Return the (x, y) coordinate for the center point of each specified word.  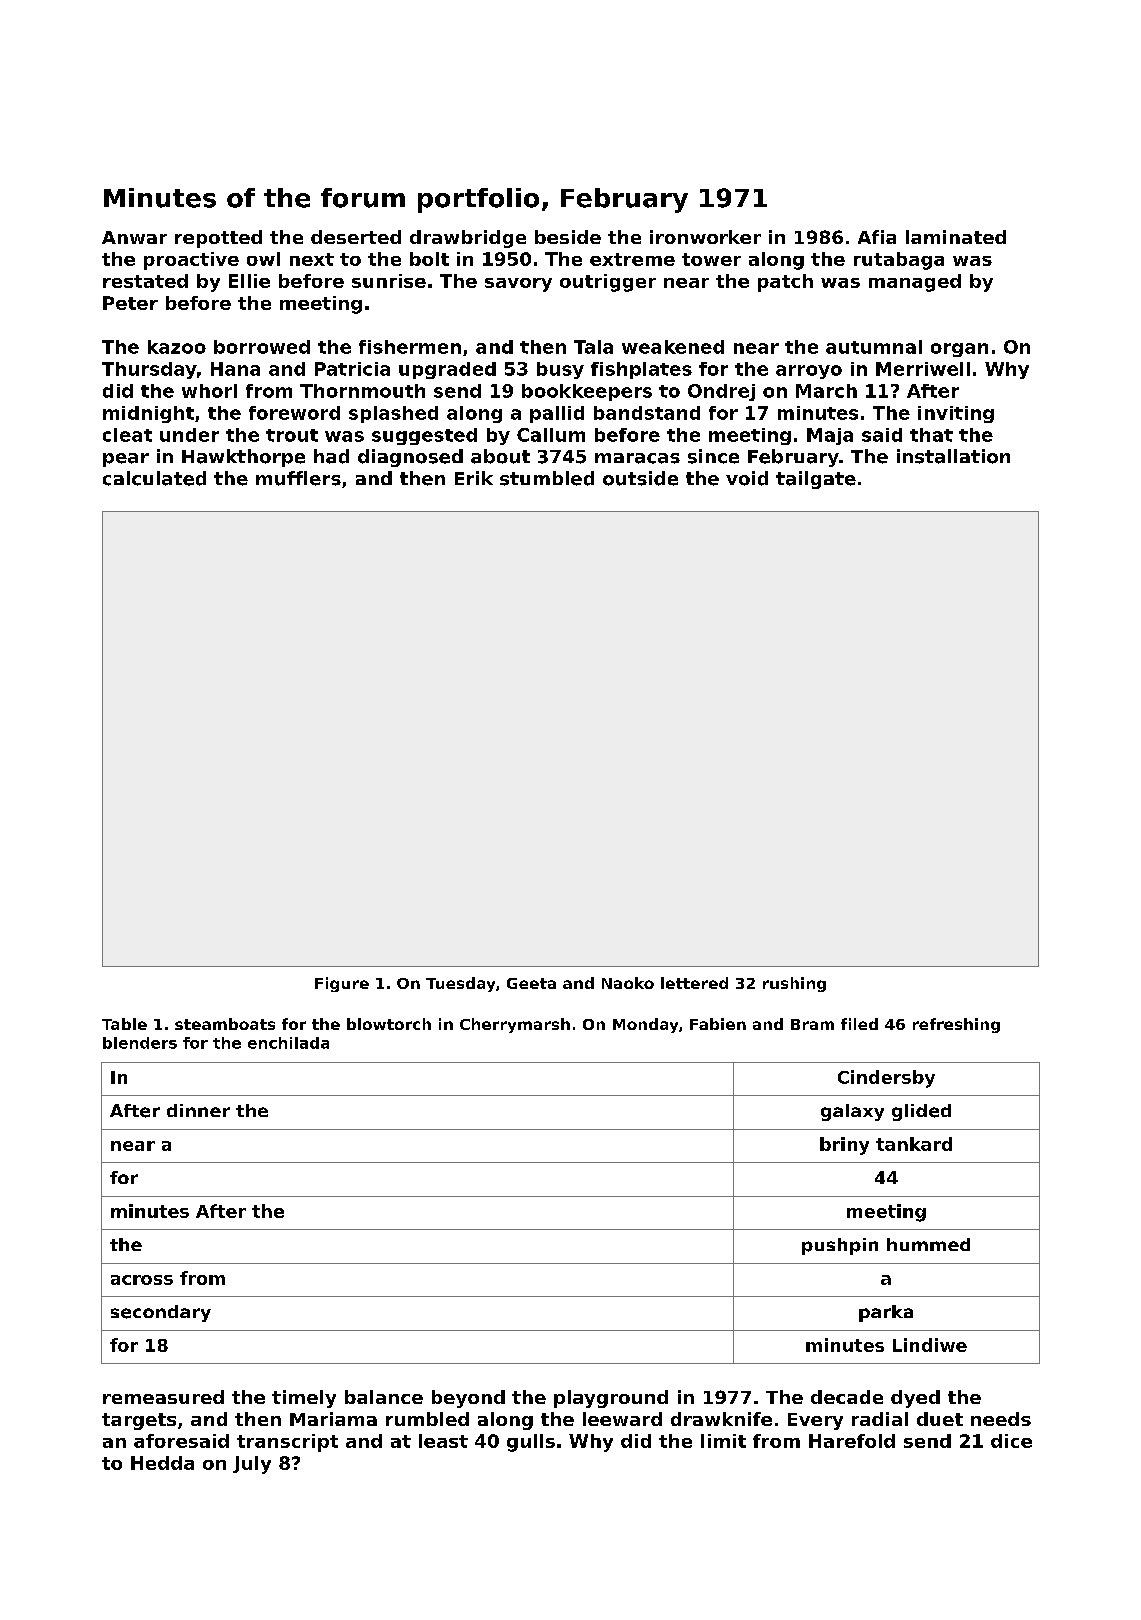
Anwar (134, 237)
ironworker (705, 237)
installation (953, 456)
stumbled (547, 478)
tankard (914, 1144)
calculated (154, 478)
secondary (161, 1313)
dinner (198, 1110)
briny (844, 1146)
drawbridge (468, 239)
